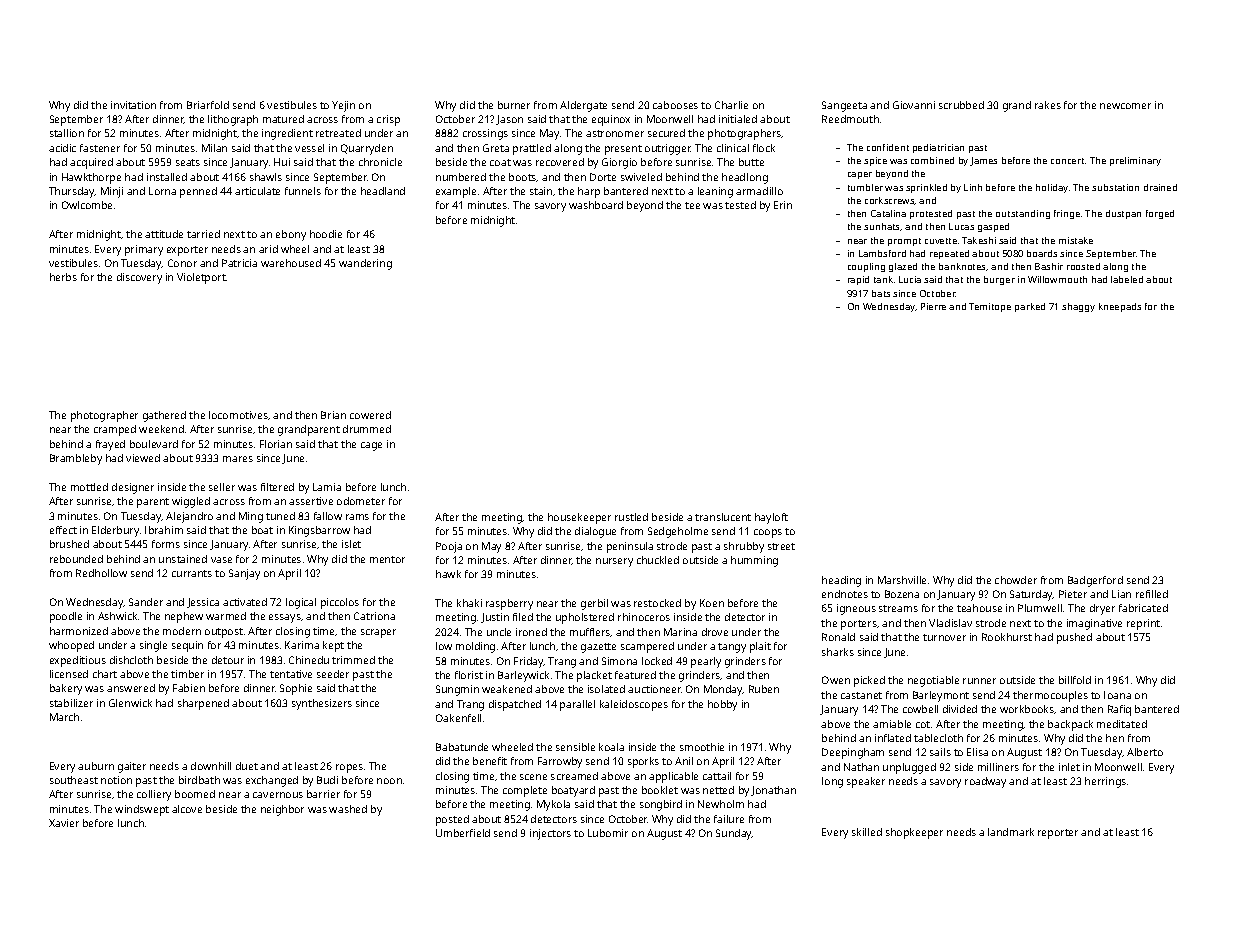  I want to click on rebounded, so click(76, 559).
